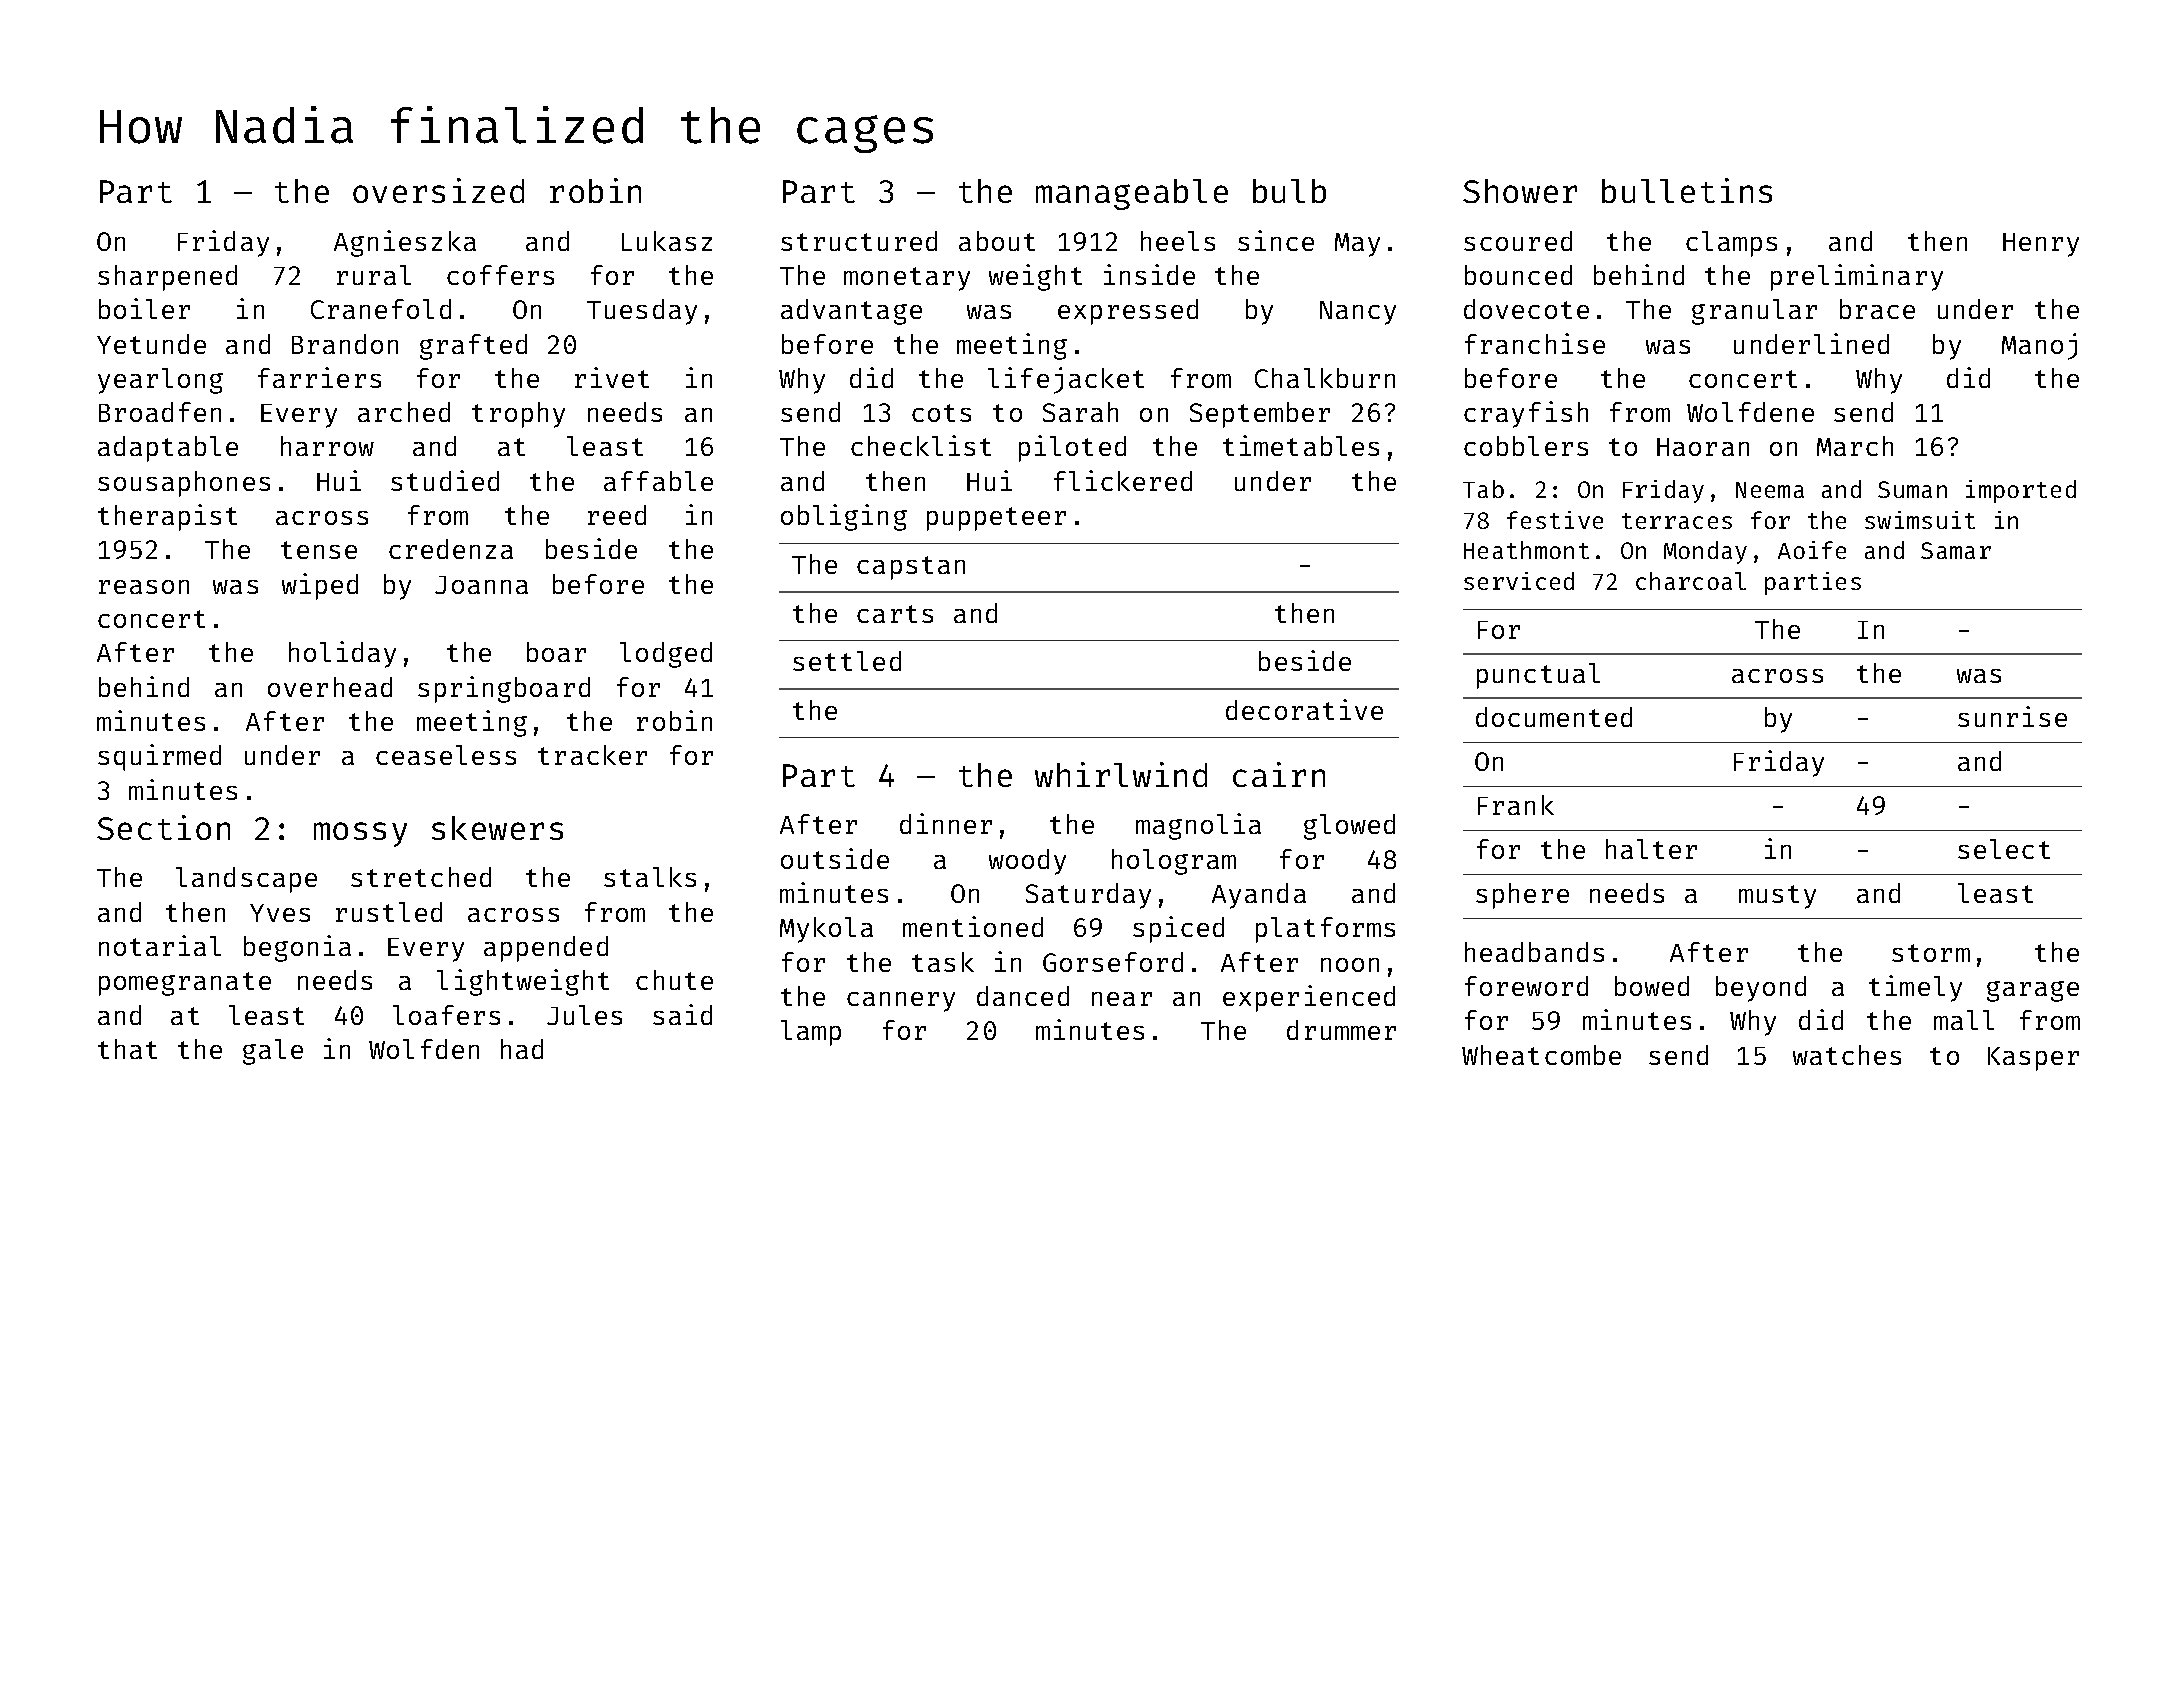 The image size is (2178, 1683). I want to click on had, so click(522, 1049).
